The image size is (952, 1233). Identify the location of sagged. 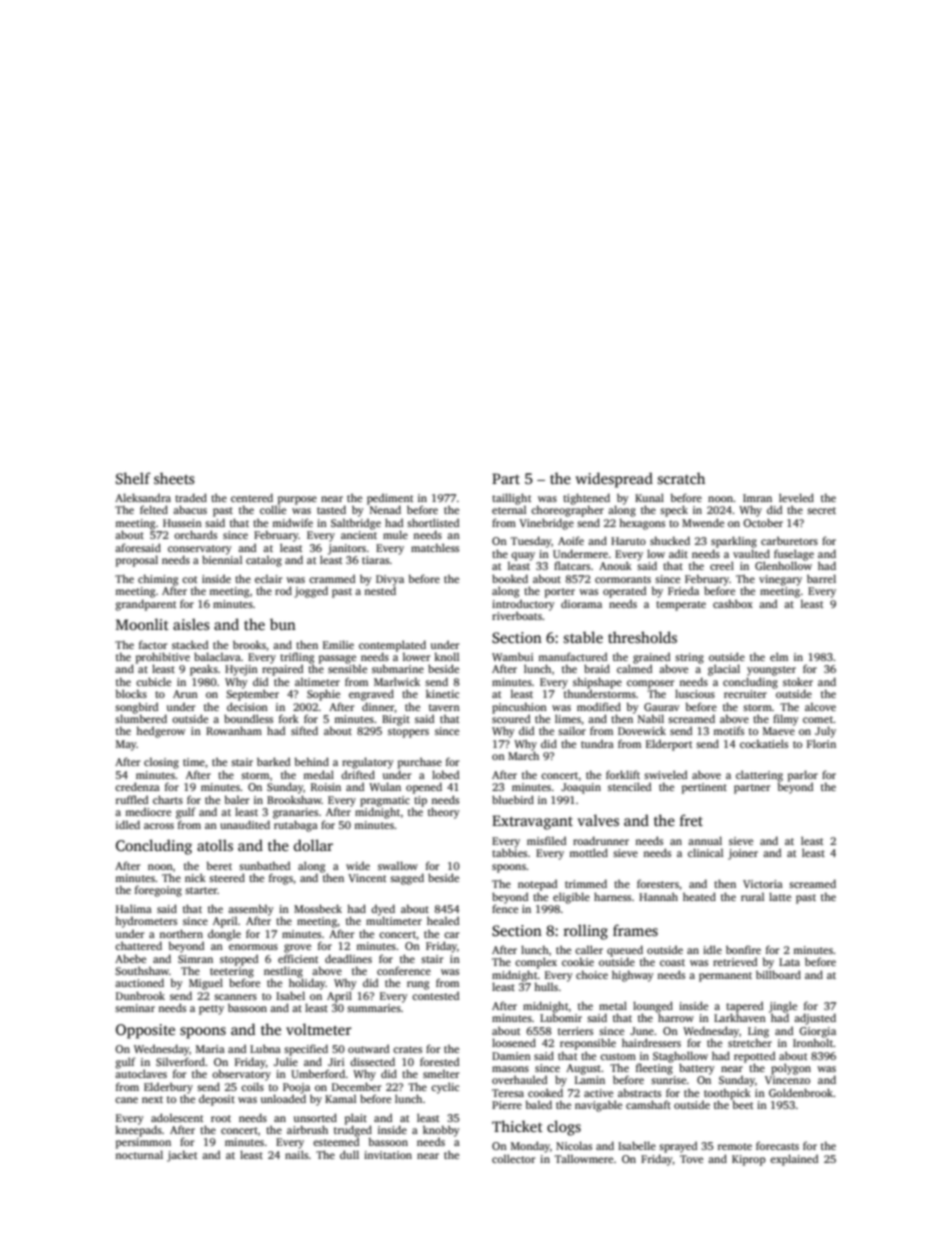
(407, 879).
